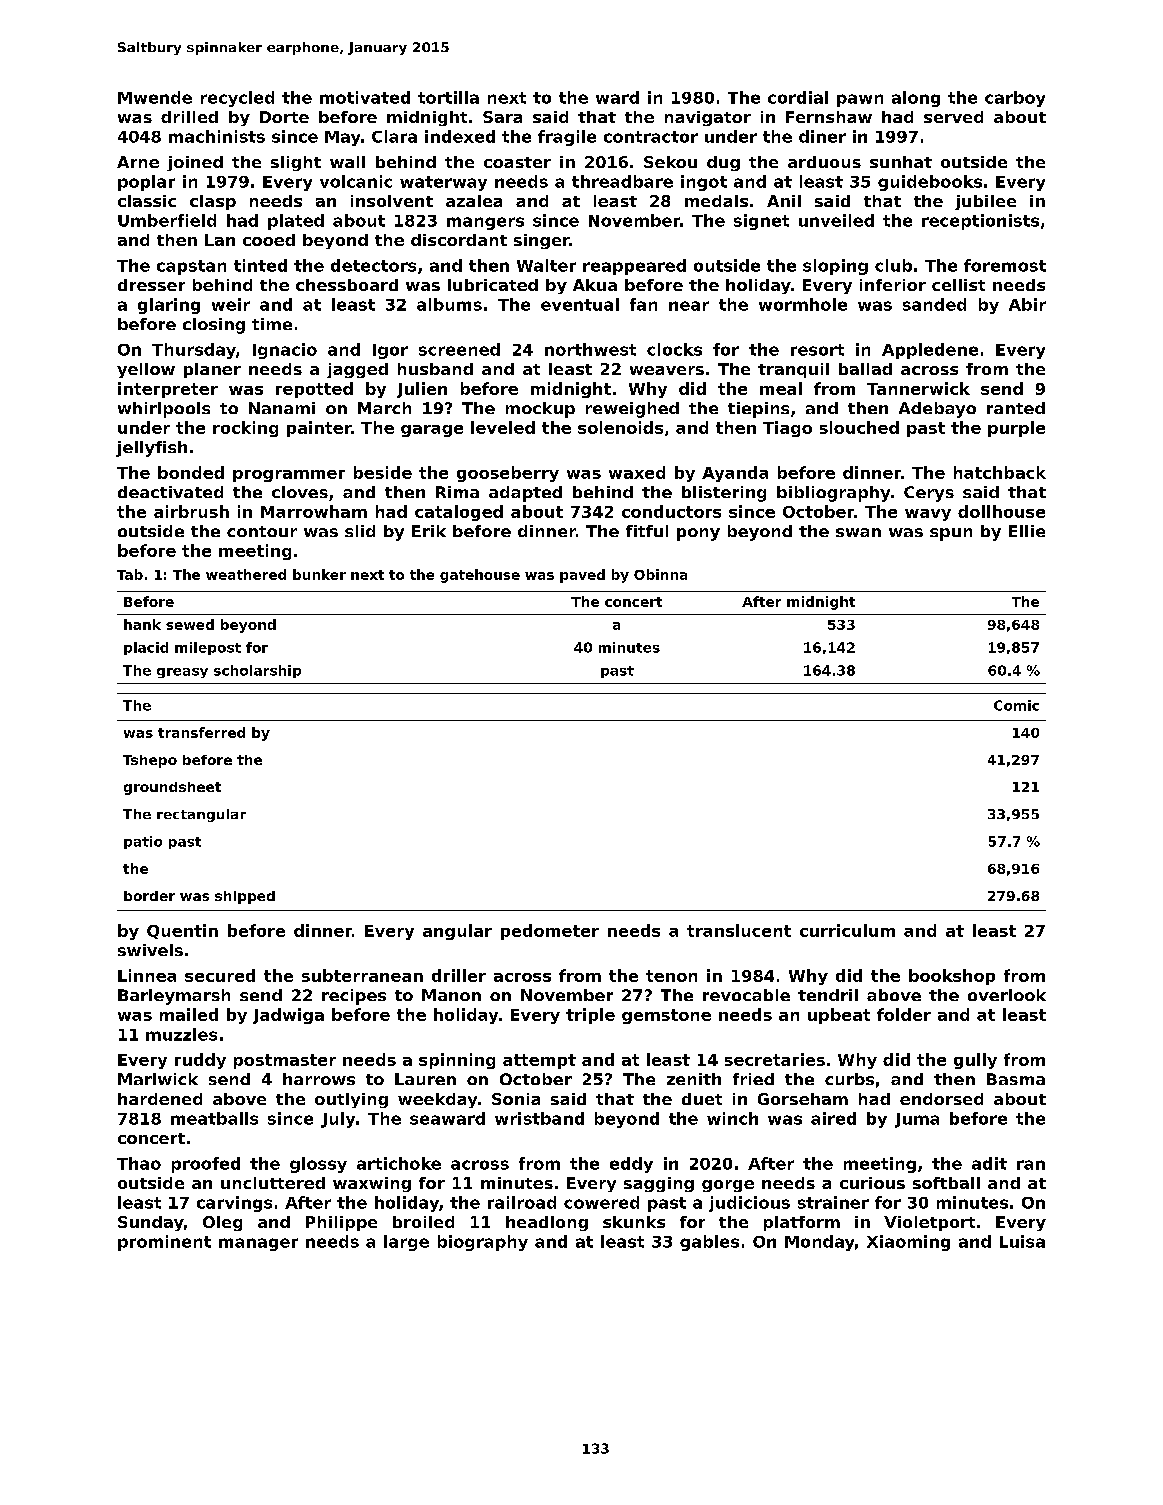 The image size is (1163, 1505). Describe the element at coordinates (1022, 1241) in the image. I see `Luisa` at that location.
